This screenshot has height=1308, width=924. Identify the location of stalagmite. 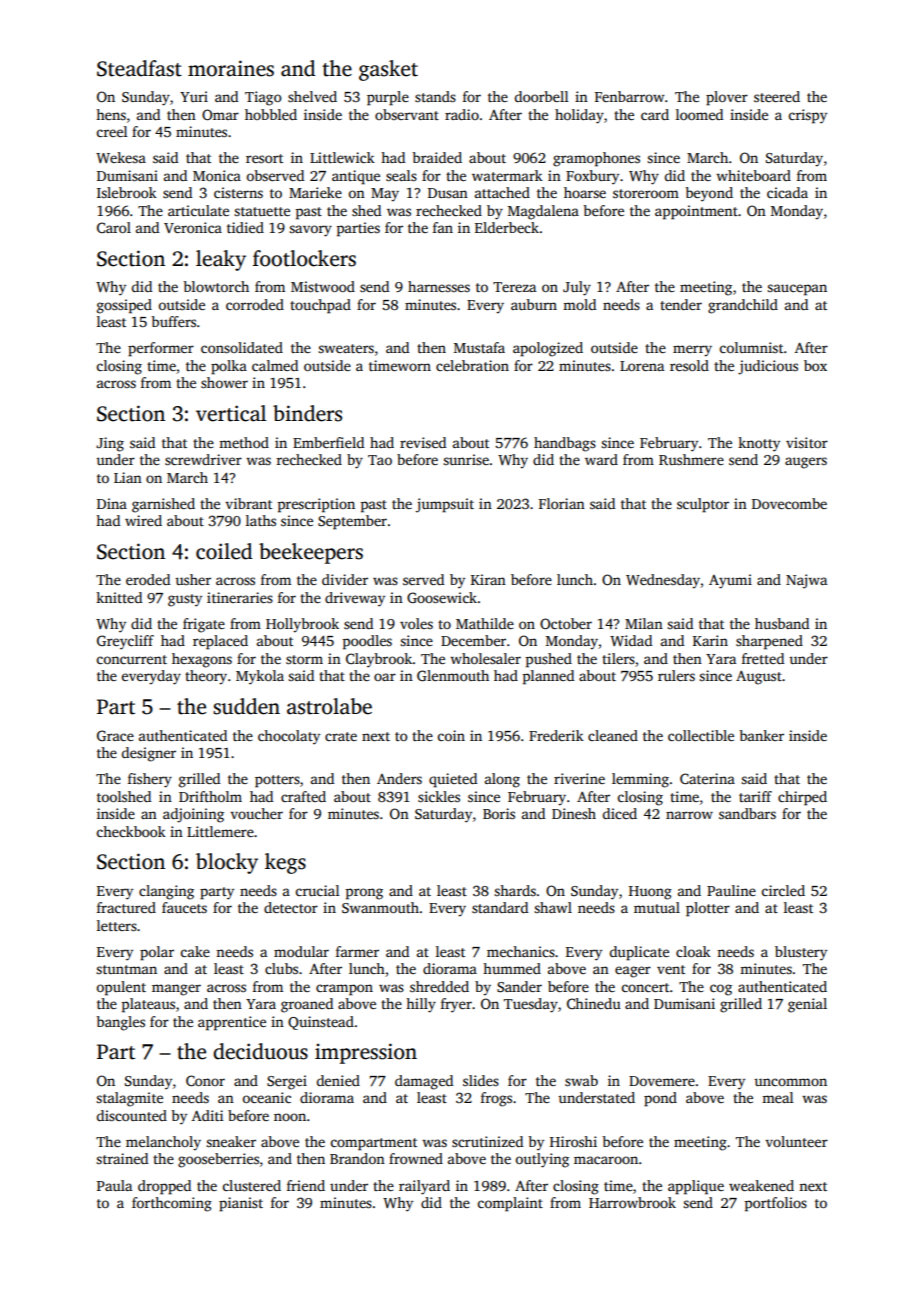
(129, 1099).
